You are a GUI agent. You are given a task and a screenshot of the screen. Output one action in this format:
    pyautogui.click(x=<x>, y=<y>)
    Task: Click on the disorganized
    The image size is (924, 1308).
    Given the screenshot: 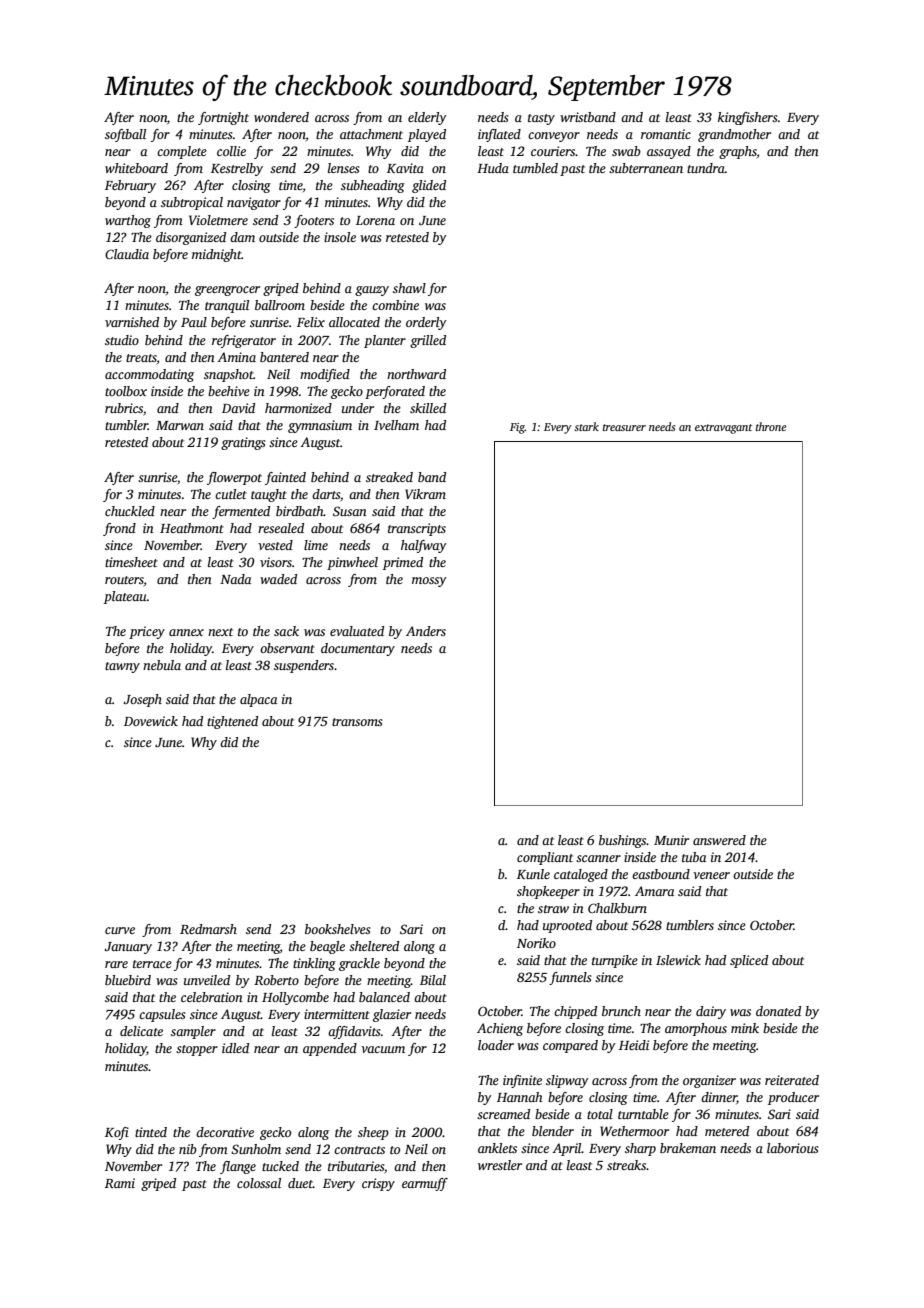 What is the action you would take?
    pyautogui.click(x=191, y=238)
